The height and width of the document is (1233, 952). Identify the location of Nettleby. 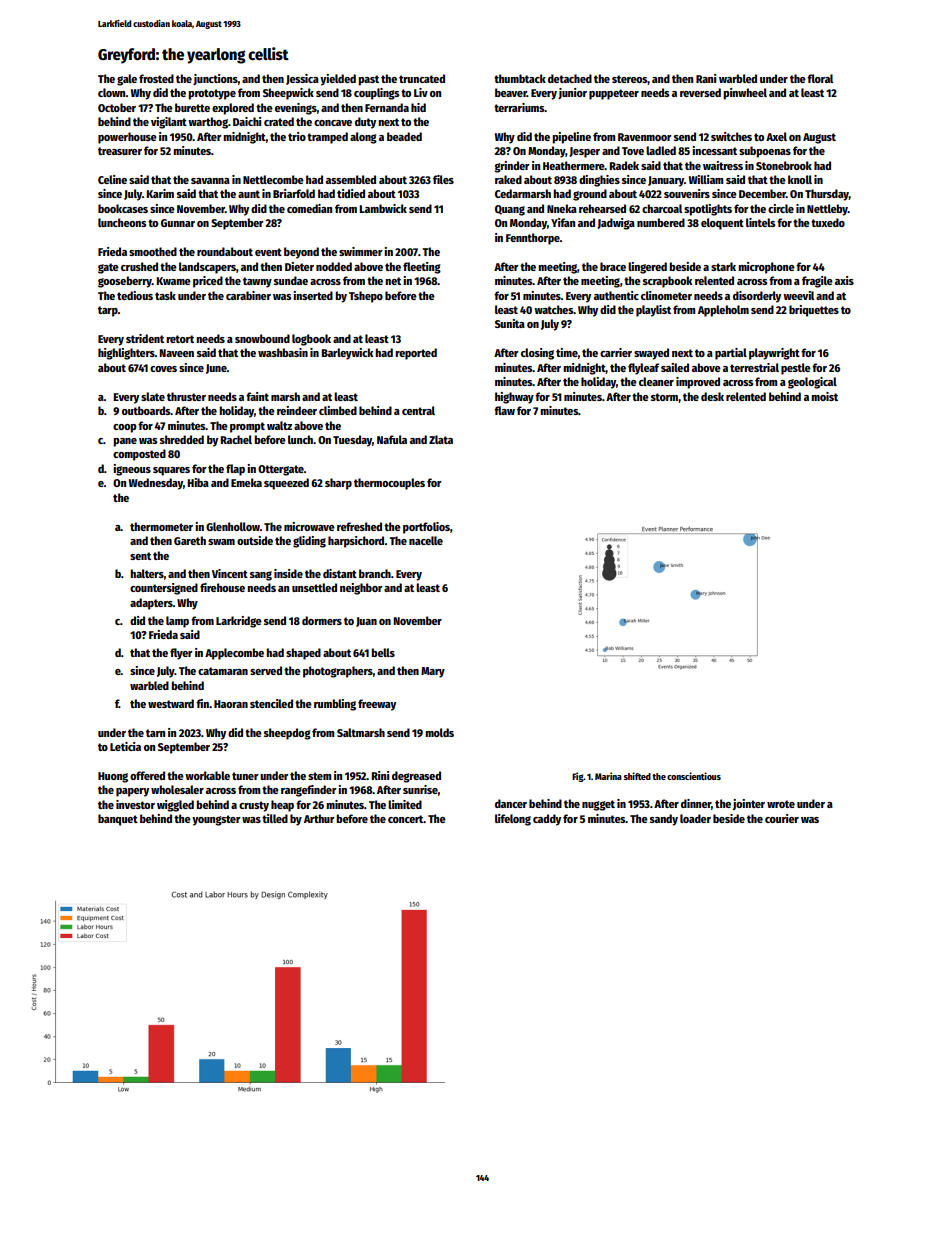
(827, 210).
